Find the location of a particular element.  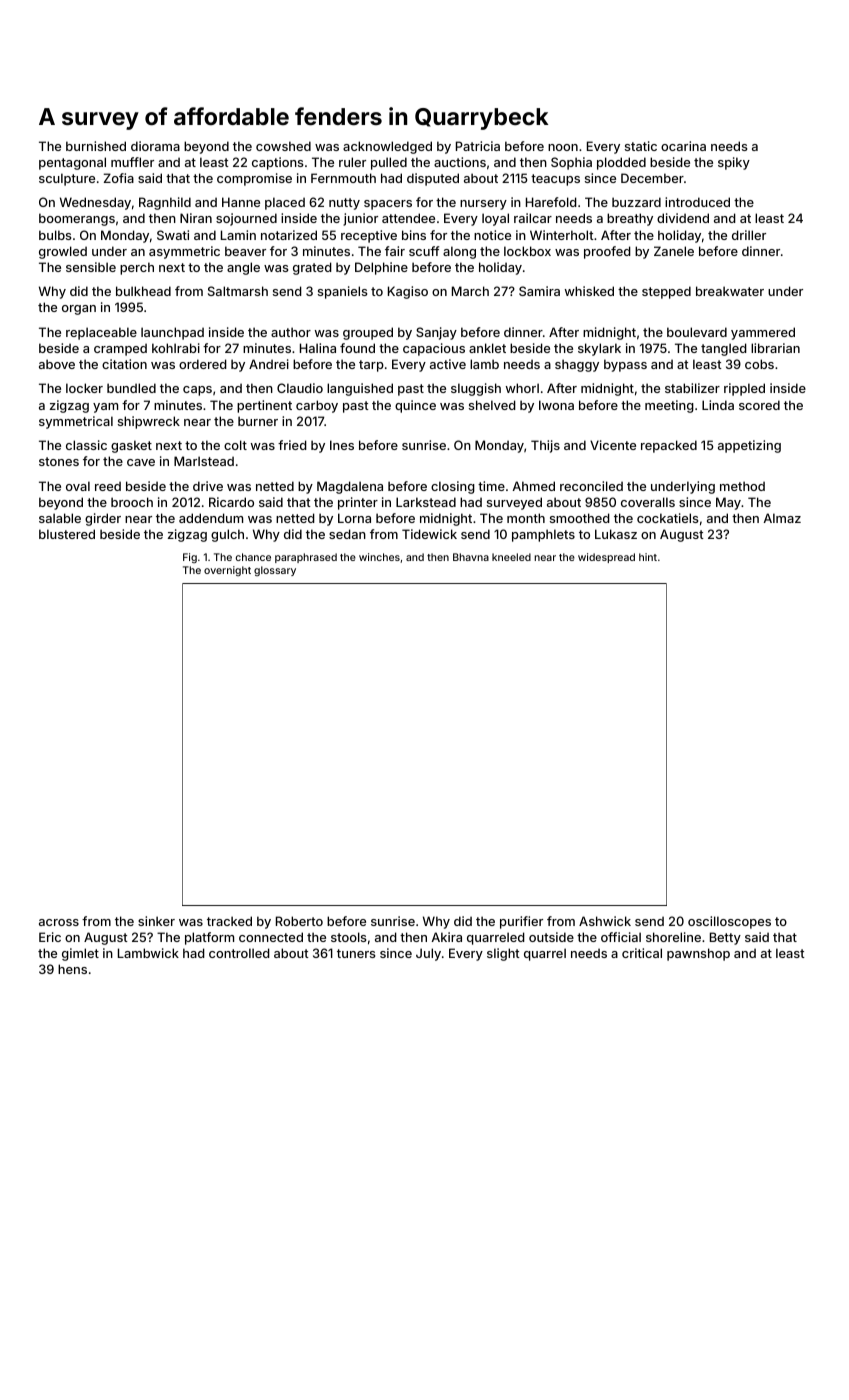

tracked is located at coordinates (229, 921).
